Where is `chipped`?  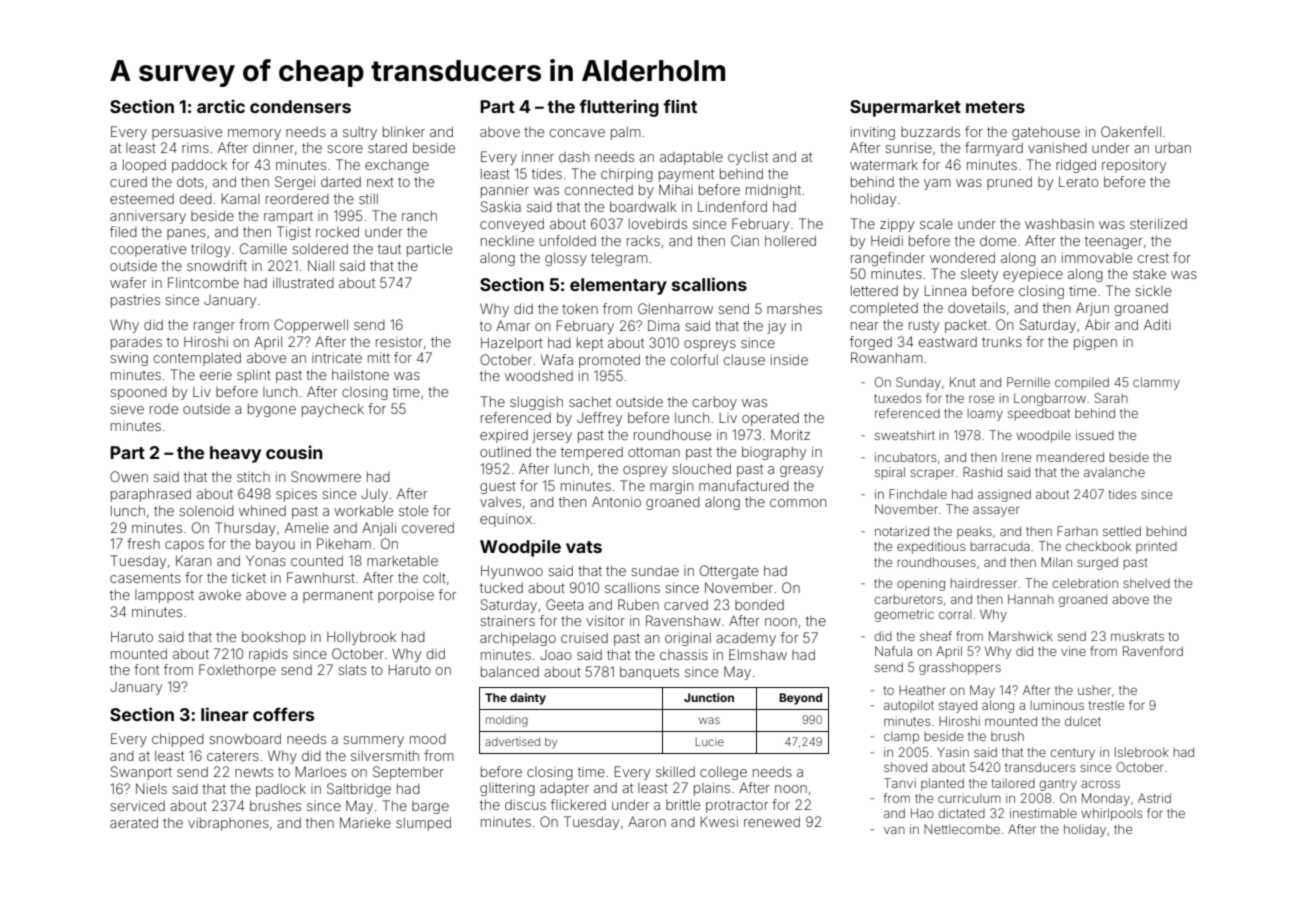
chipped is located at coordinates (178, 740).
